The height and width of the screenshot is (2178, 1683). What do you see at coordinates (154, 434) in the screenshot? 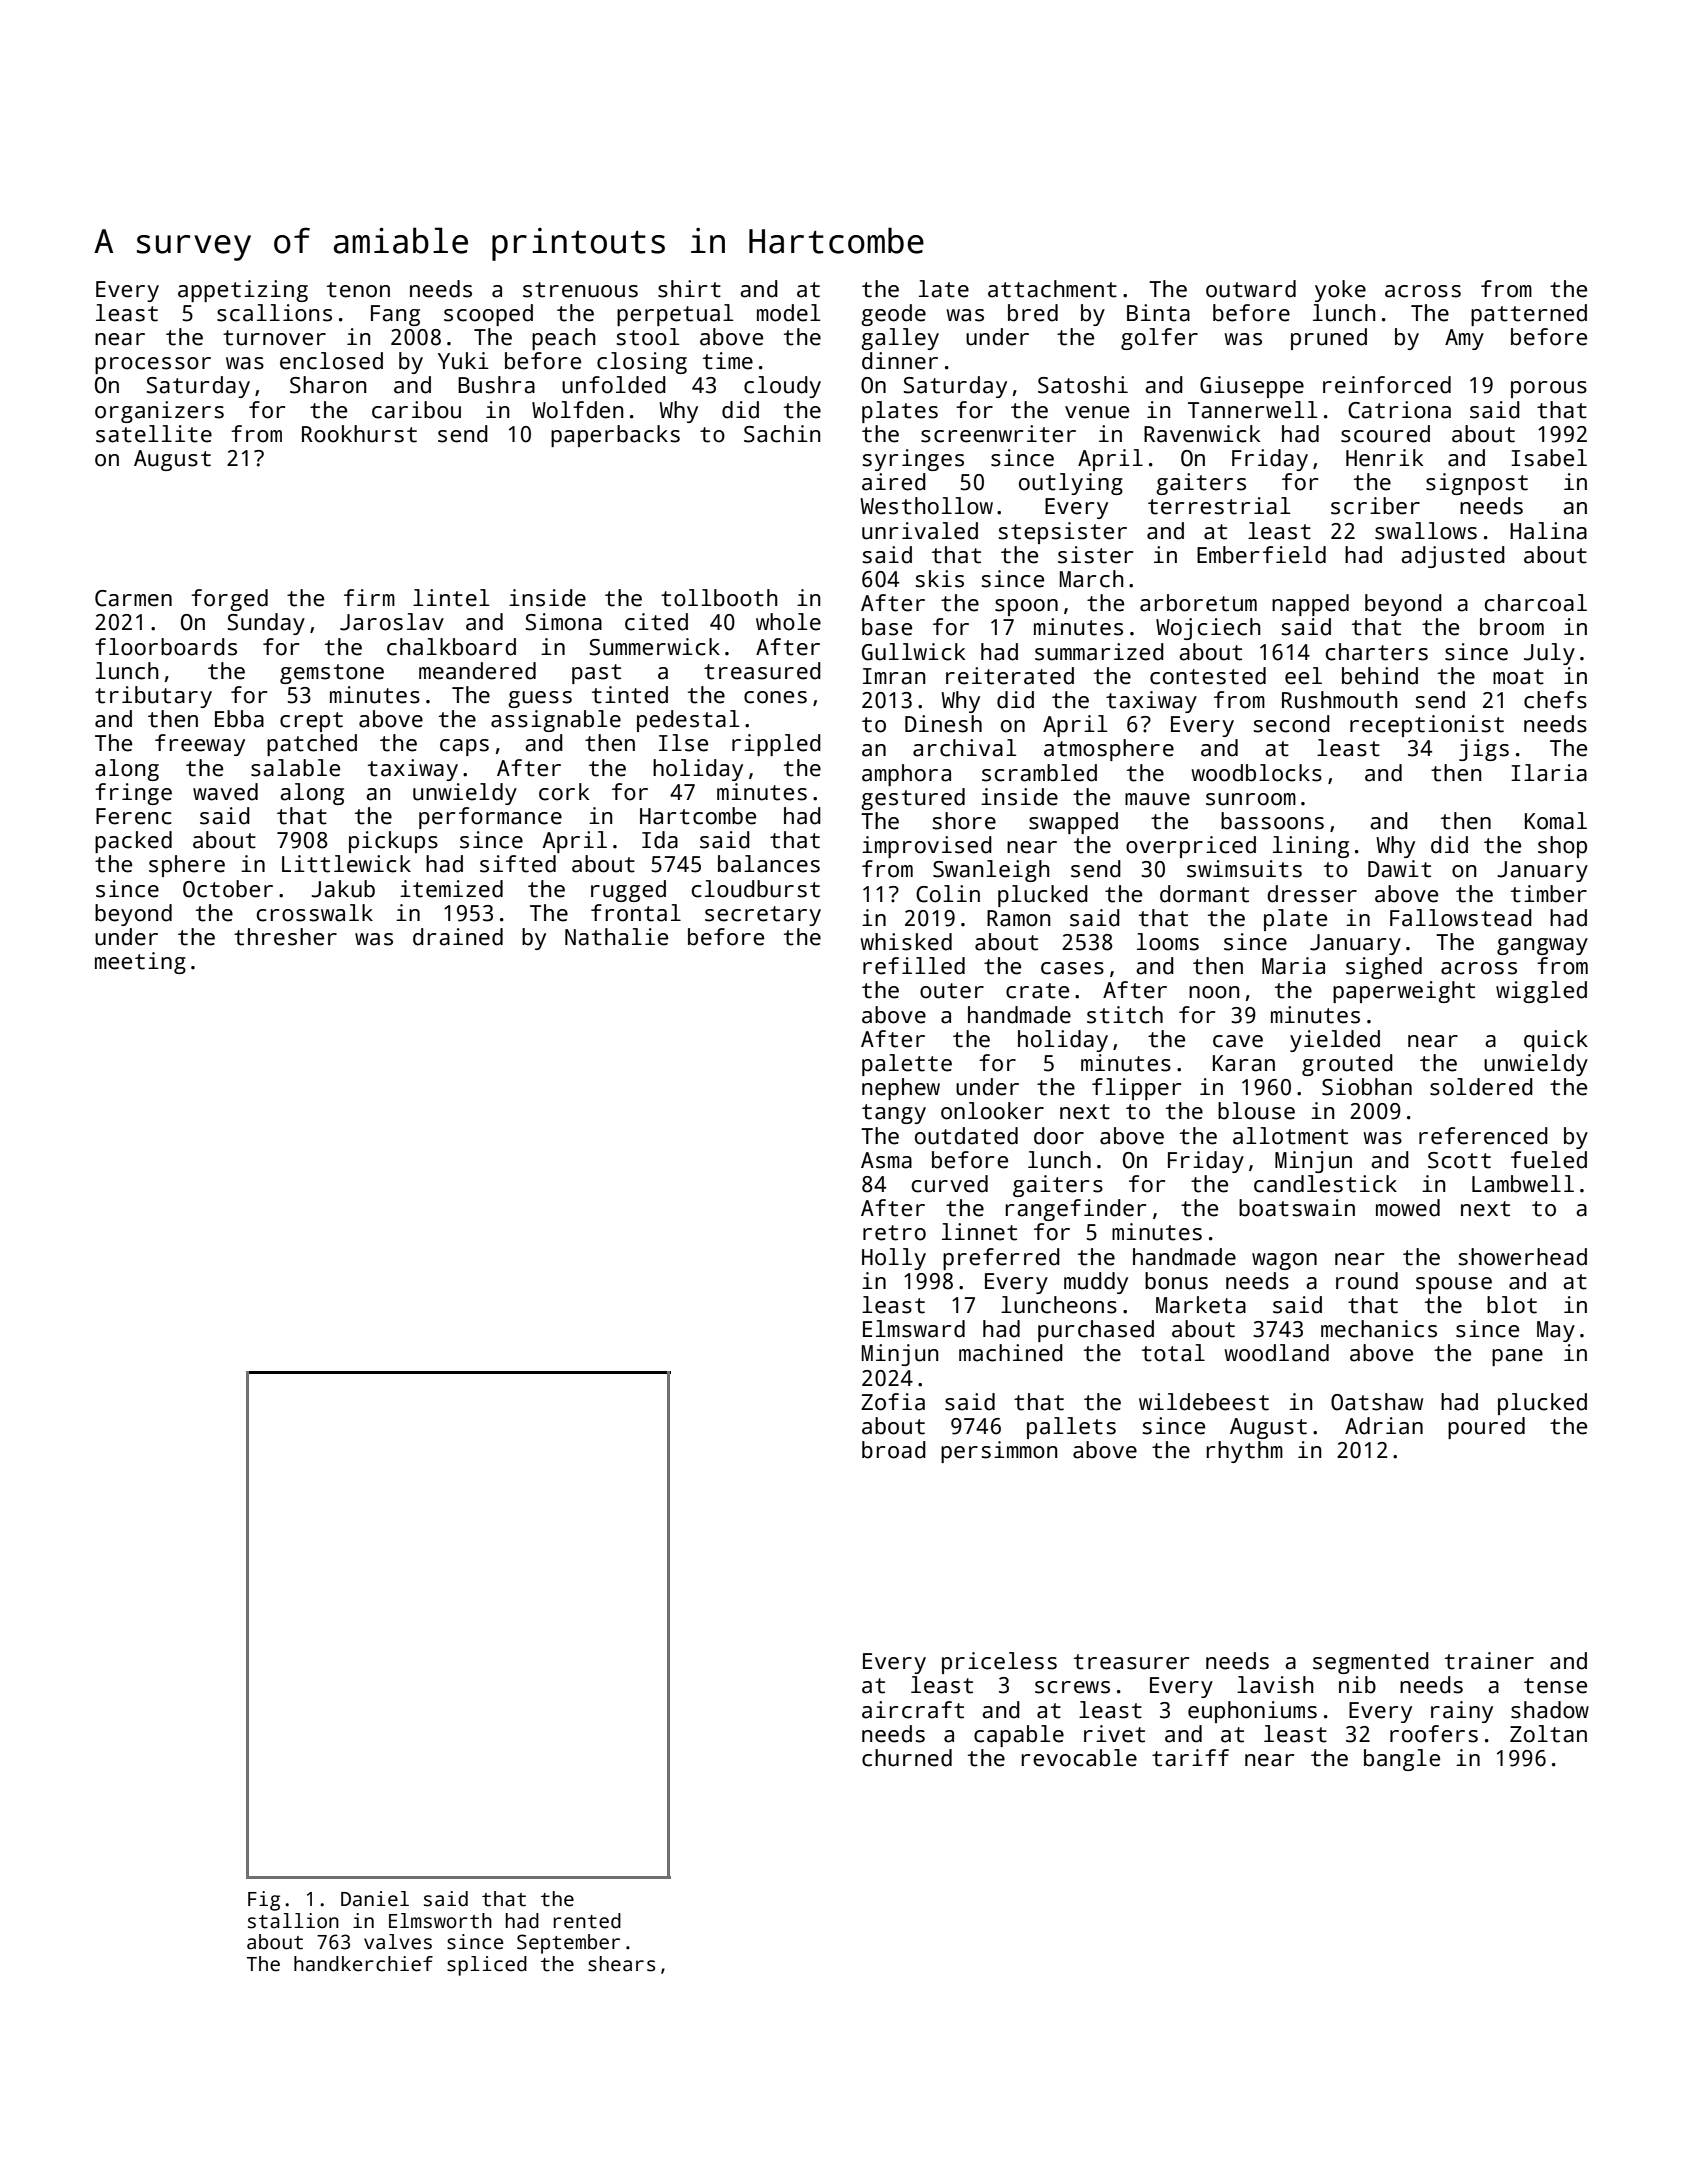
I see `satellite` at bounding box center [154, 434].
